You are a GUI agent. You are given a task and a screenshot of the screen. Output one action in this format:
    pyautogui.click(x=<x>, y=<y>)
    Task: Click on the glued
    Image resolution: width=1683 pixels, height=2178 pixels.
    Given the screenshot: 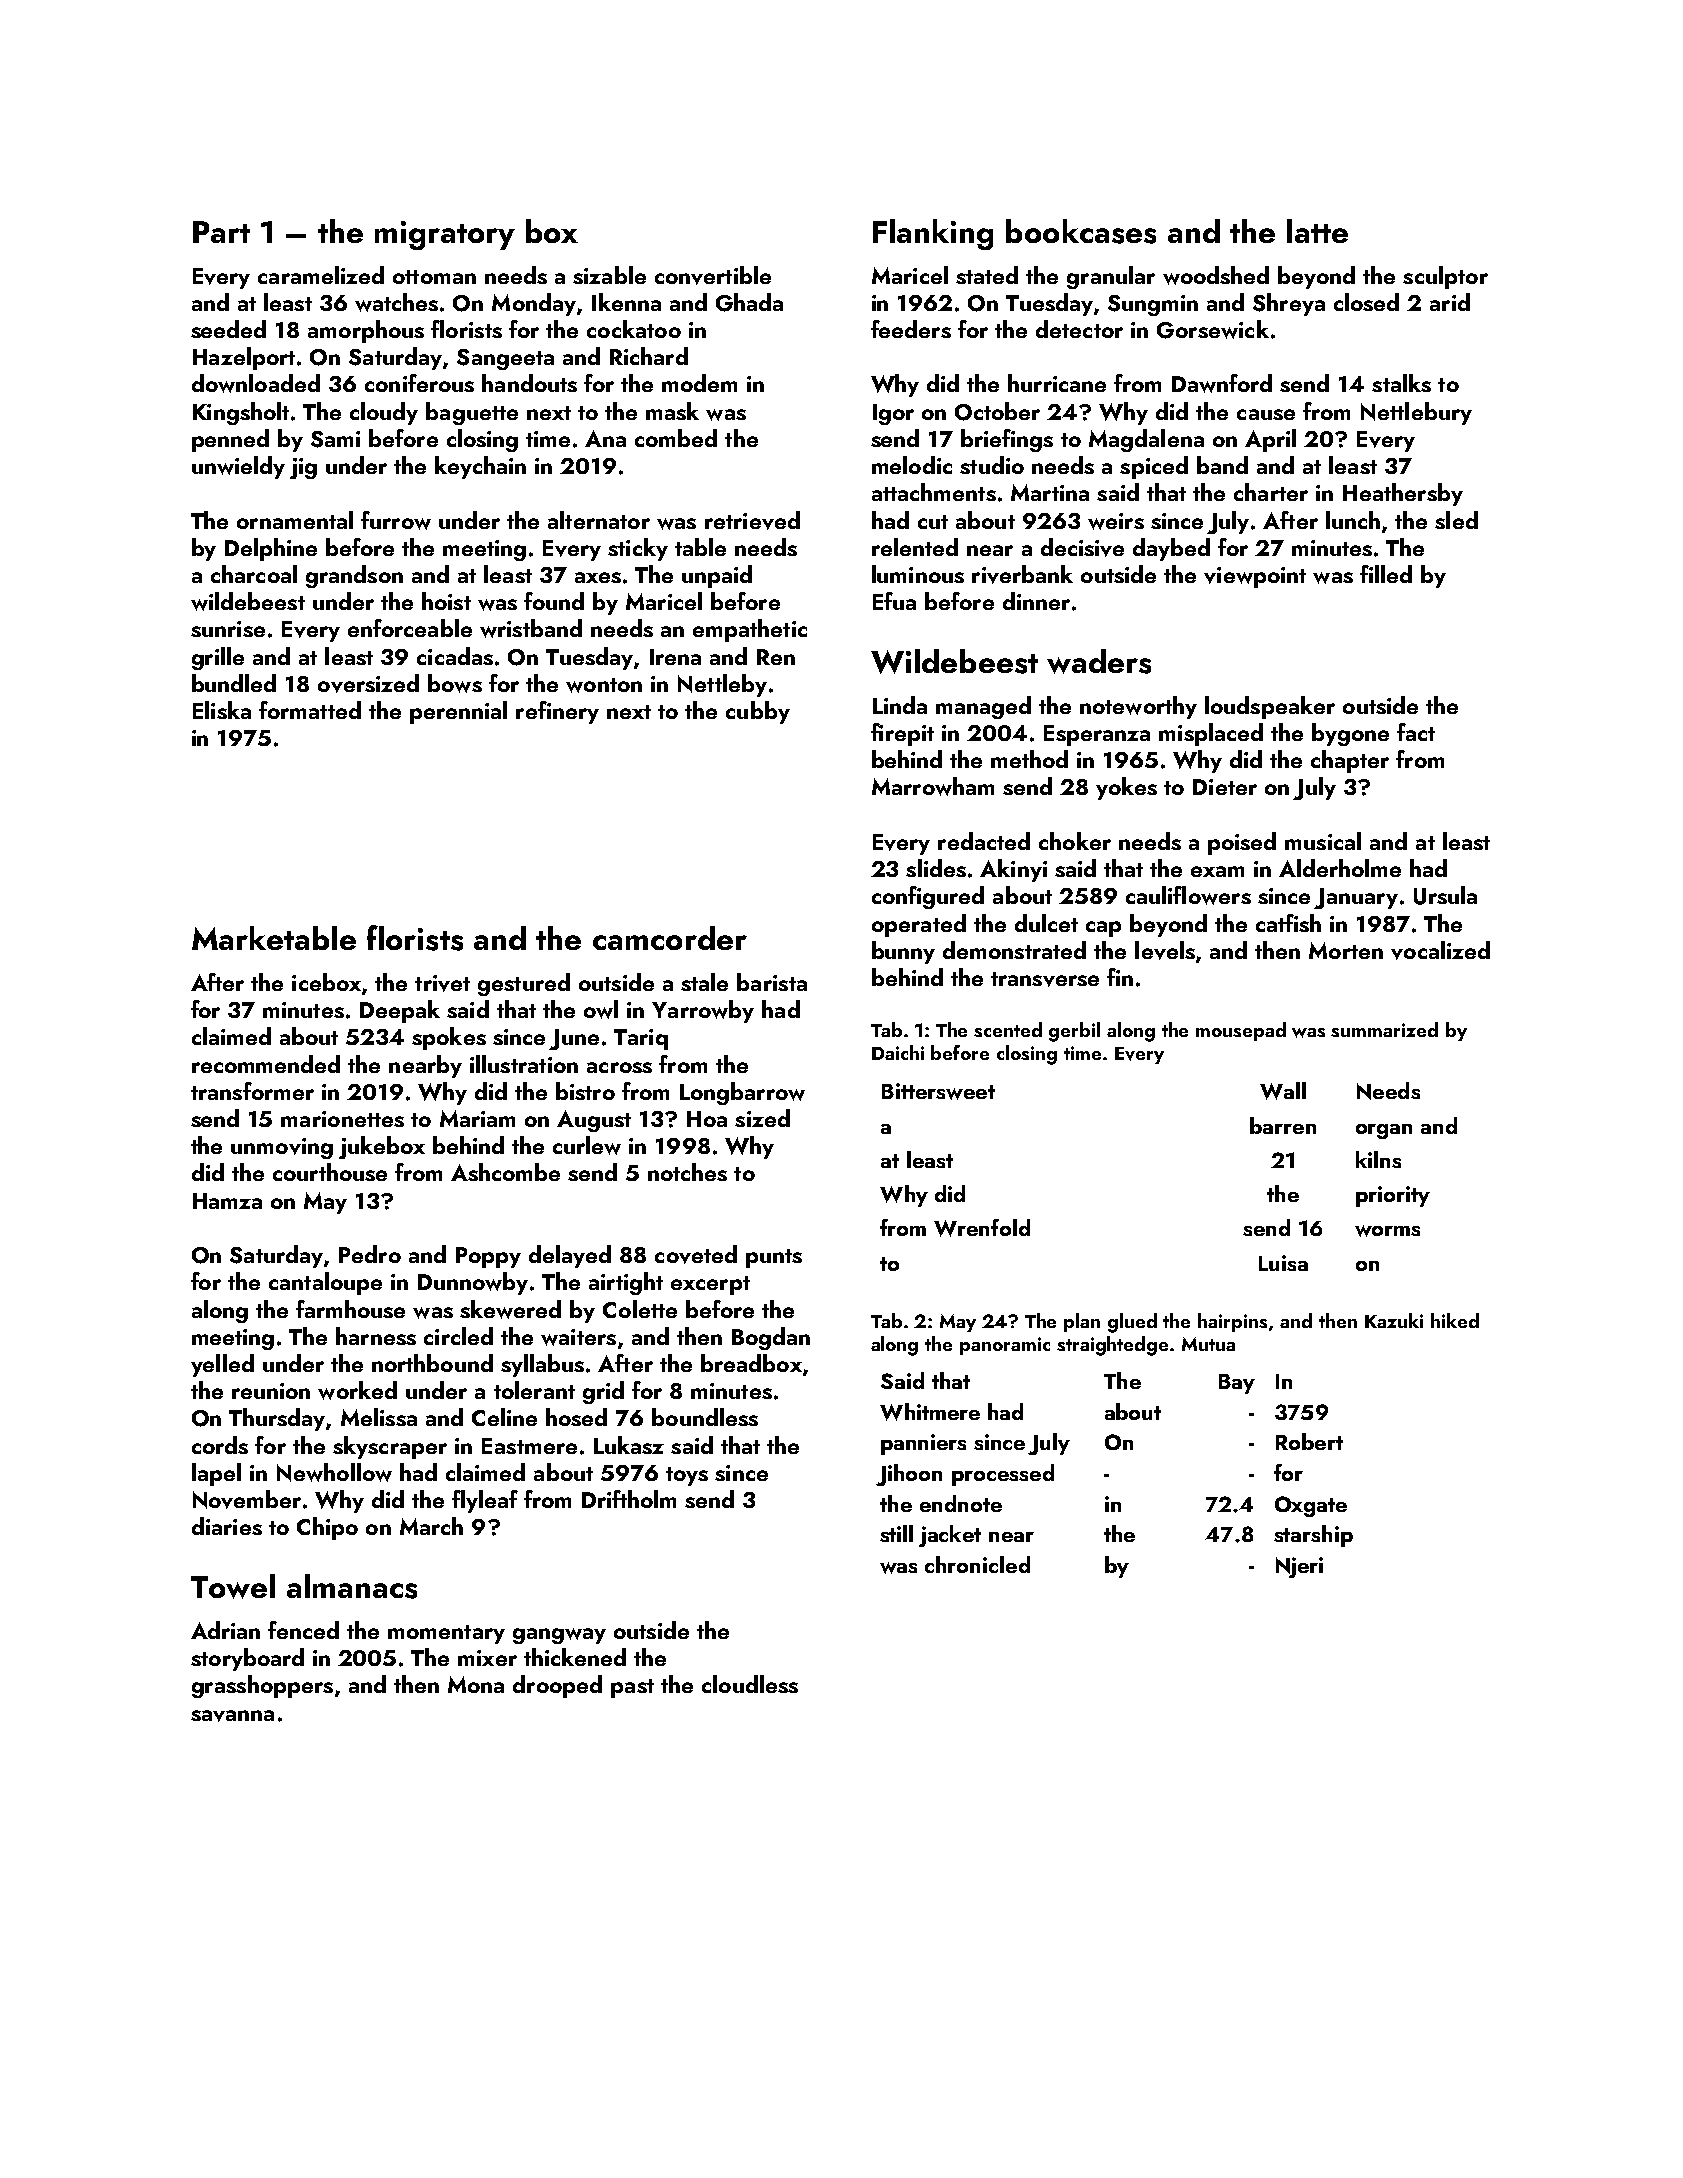 What is the action you would take?
    pyautogui.click(x=1132, y=1323)
